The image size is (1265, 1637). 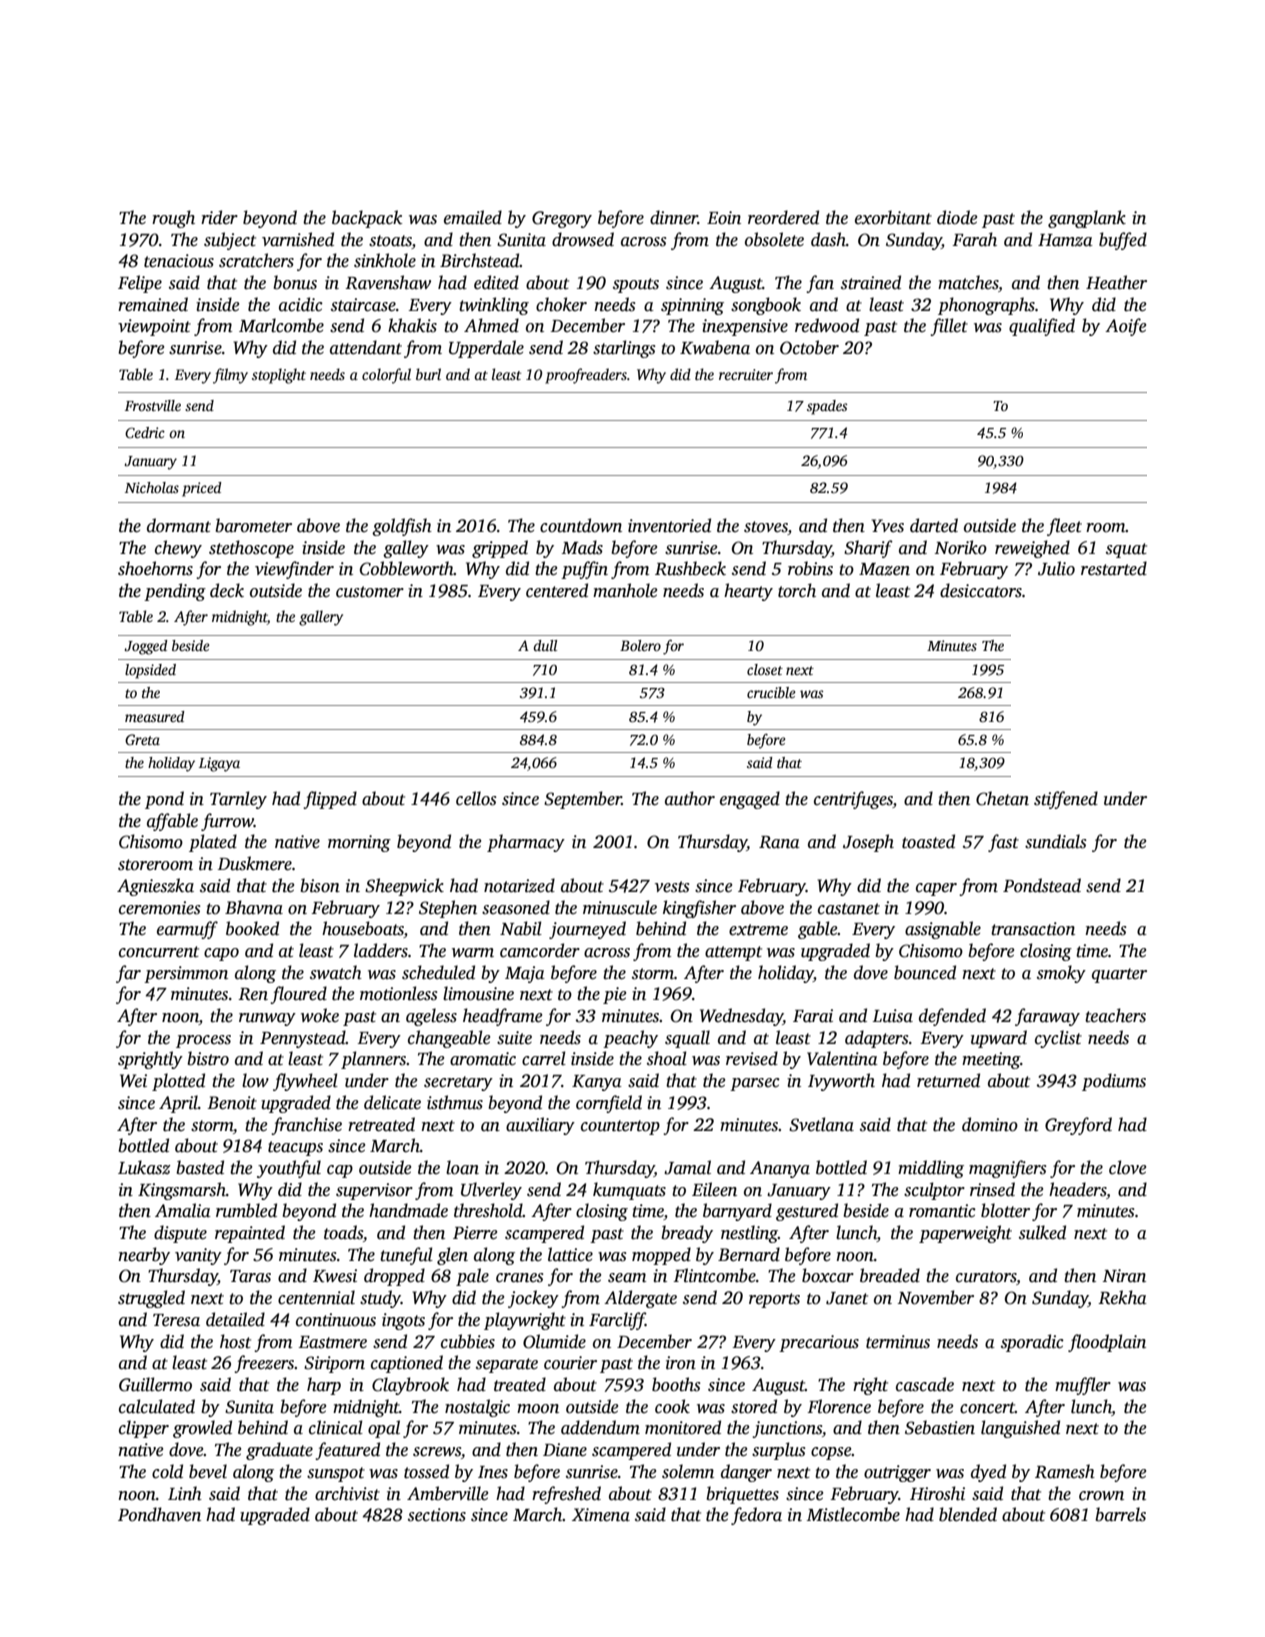 I want to click on carrel, so click(x=544, y=1058).
